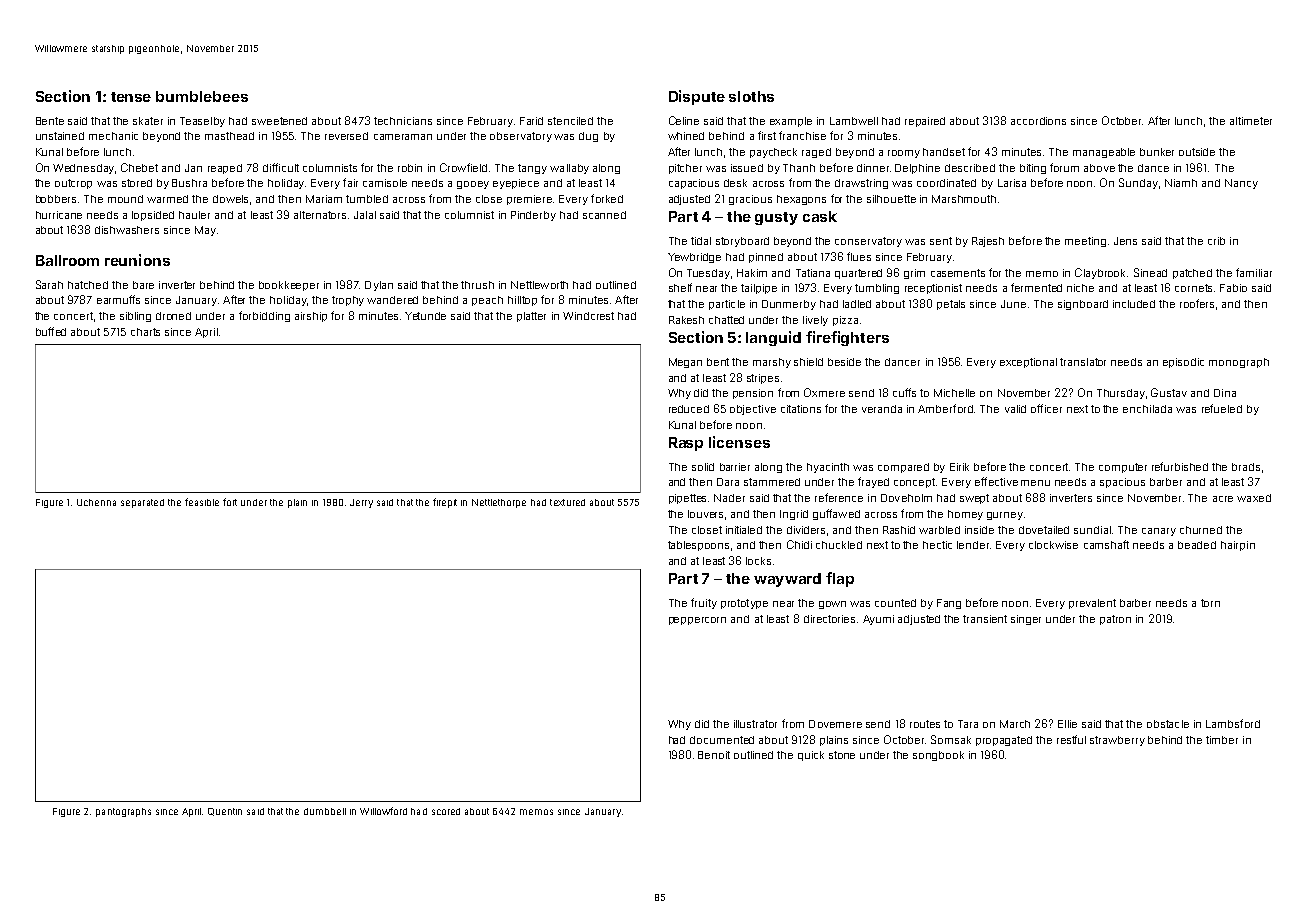 This document has width=1308, height=924. What do you see at coordinates (689, 409) in the document?
I see `reduced` at bounding box center [689, 409].
